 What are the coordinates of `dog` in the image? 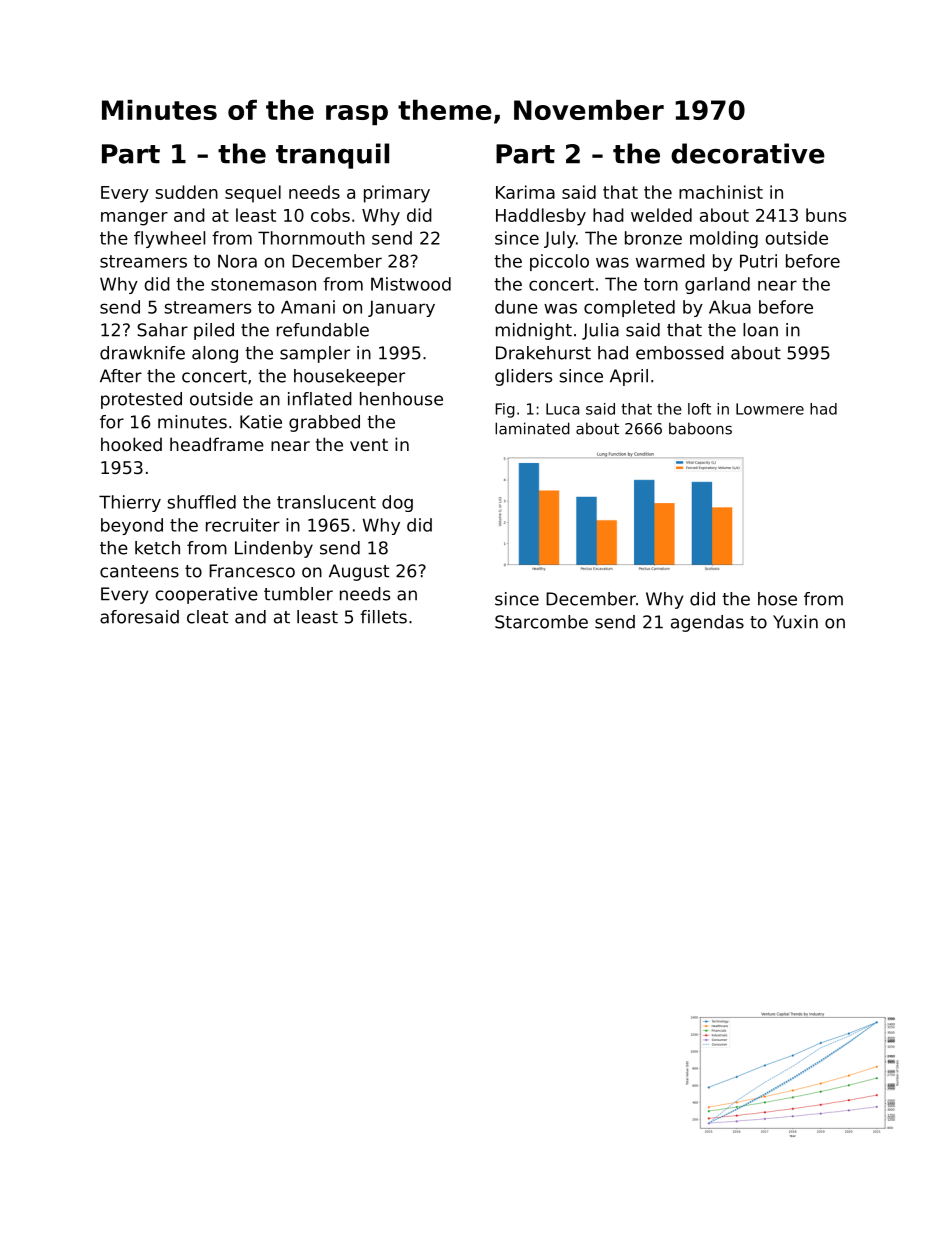 It's located at (397, 503).
